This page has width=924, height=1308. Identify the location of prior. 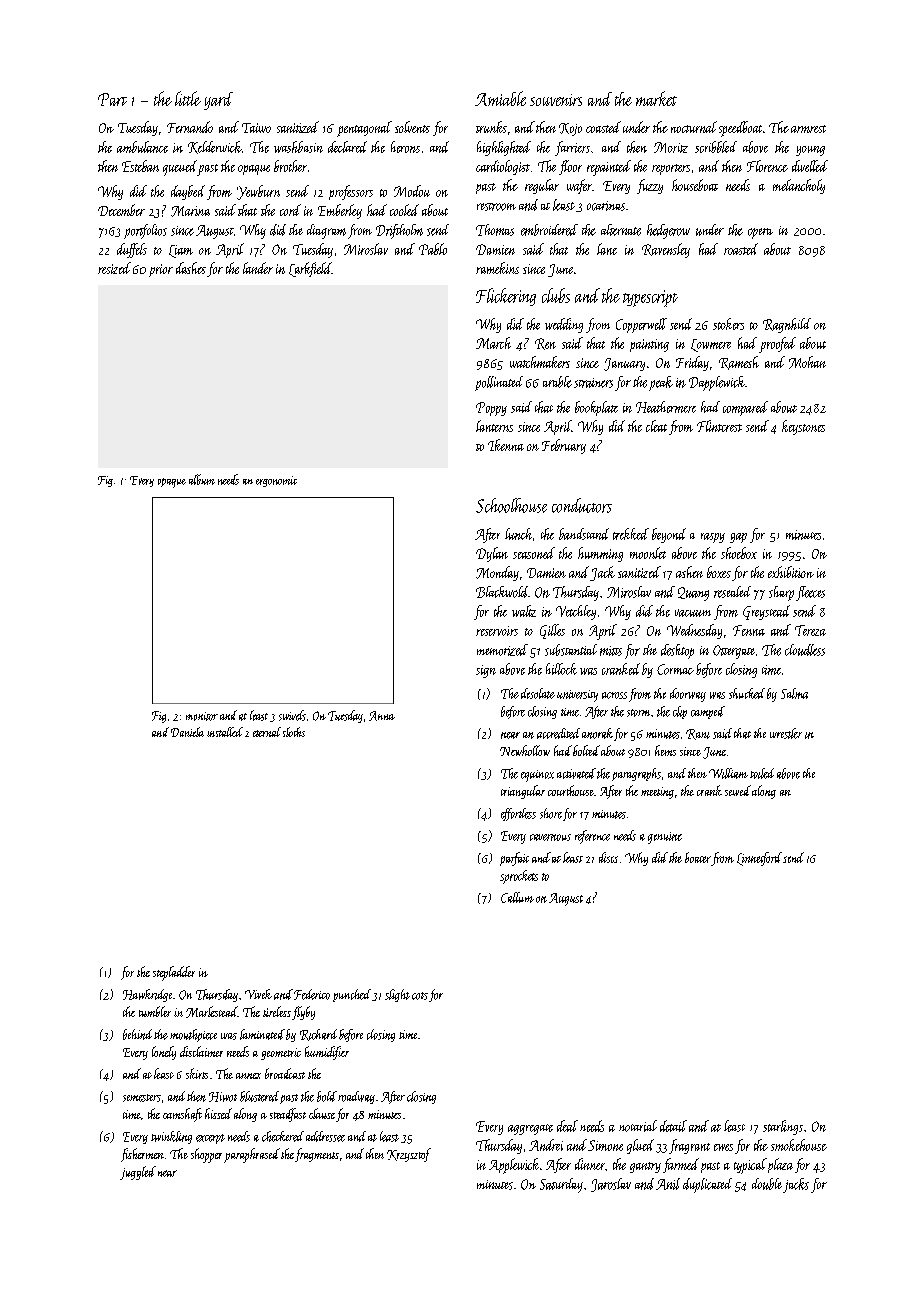
(161, 270).
